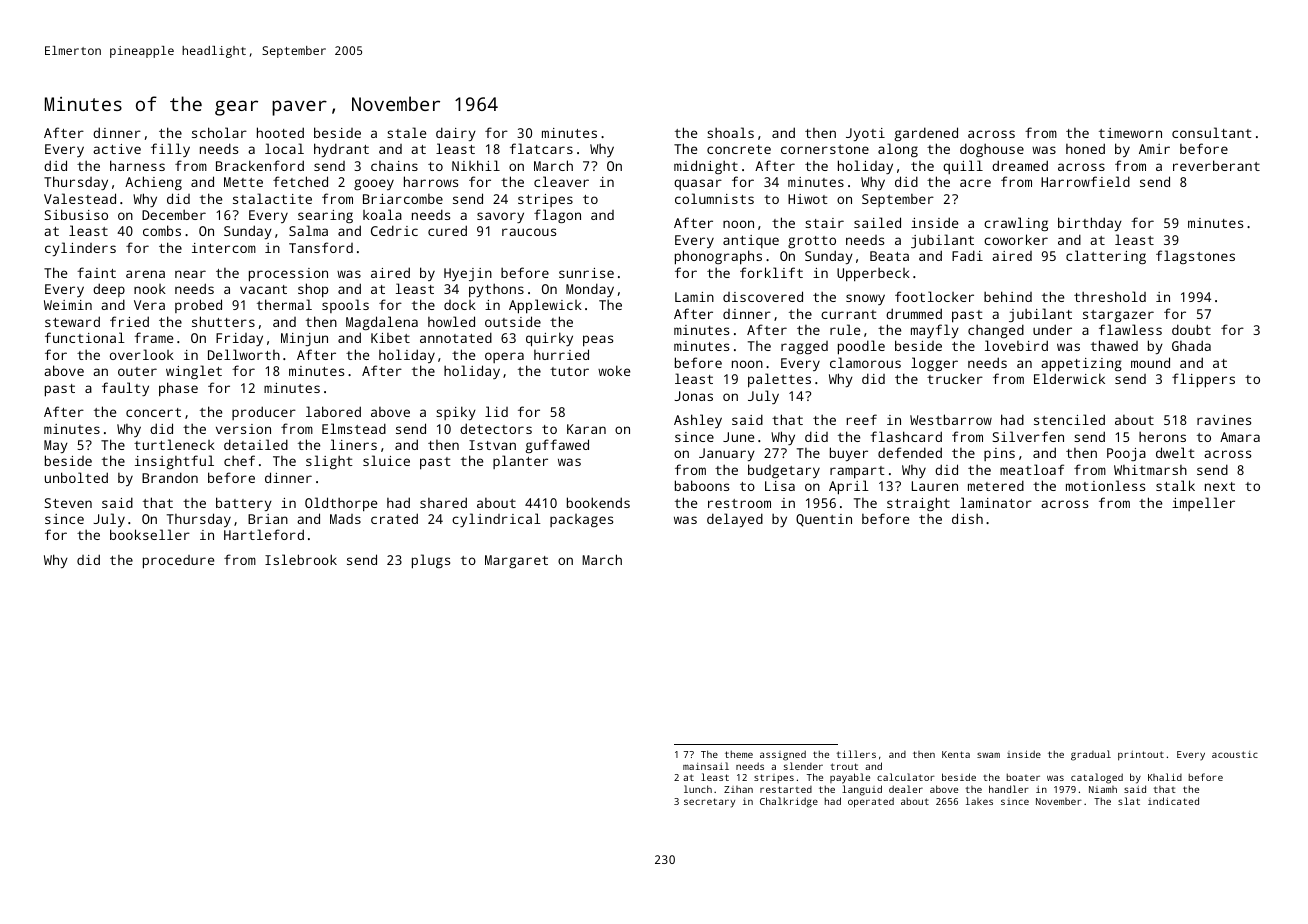 This document has height=924, width=1308. What do you see at coordinates (456, 134) in the document?
I see `dairy` at bounding box center [456, 134].
